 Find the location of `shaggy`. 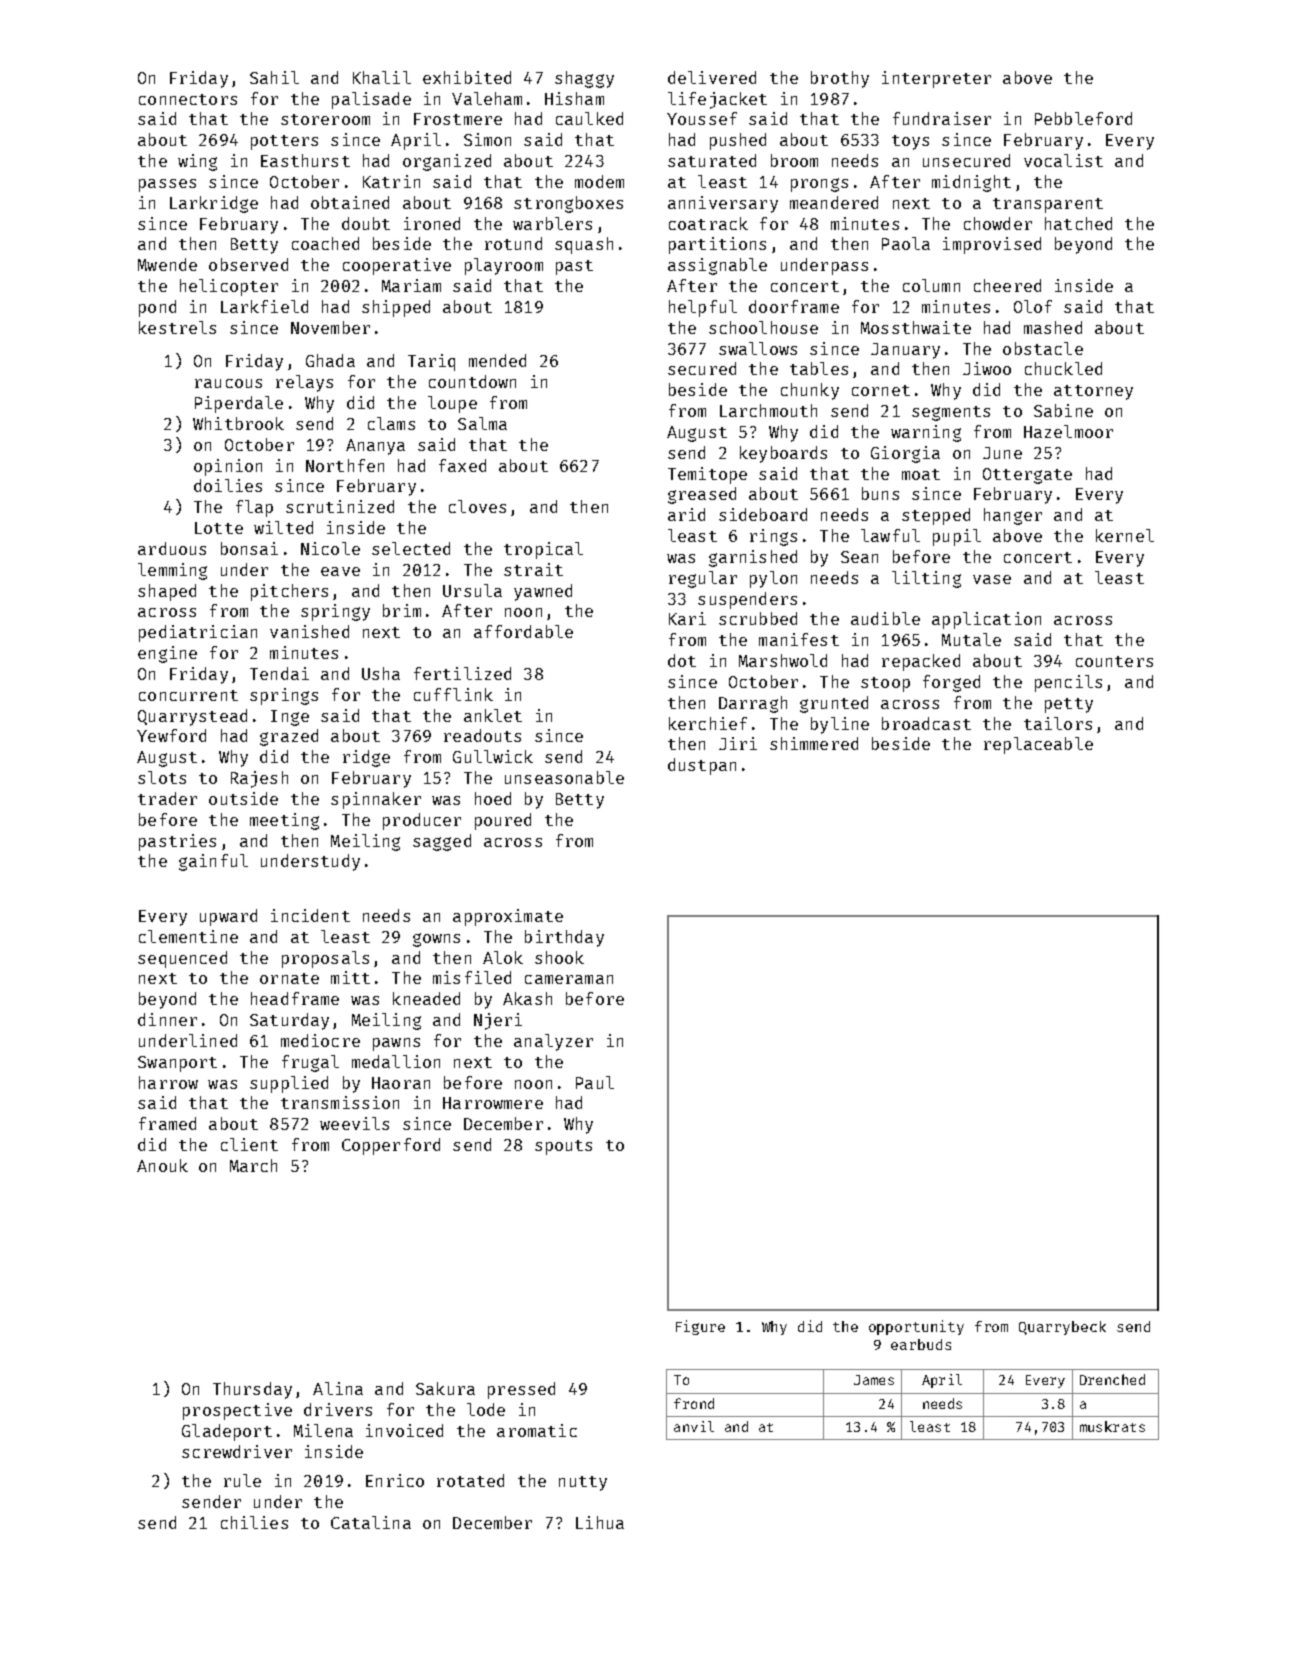

shaggy is located at coordinates (584, 79).
